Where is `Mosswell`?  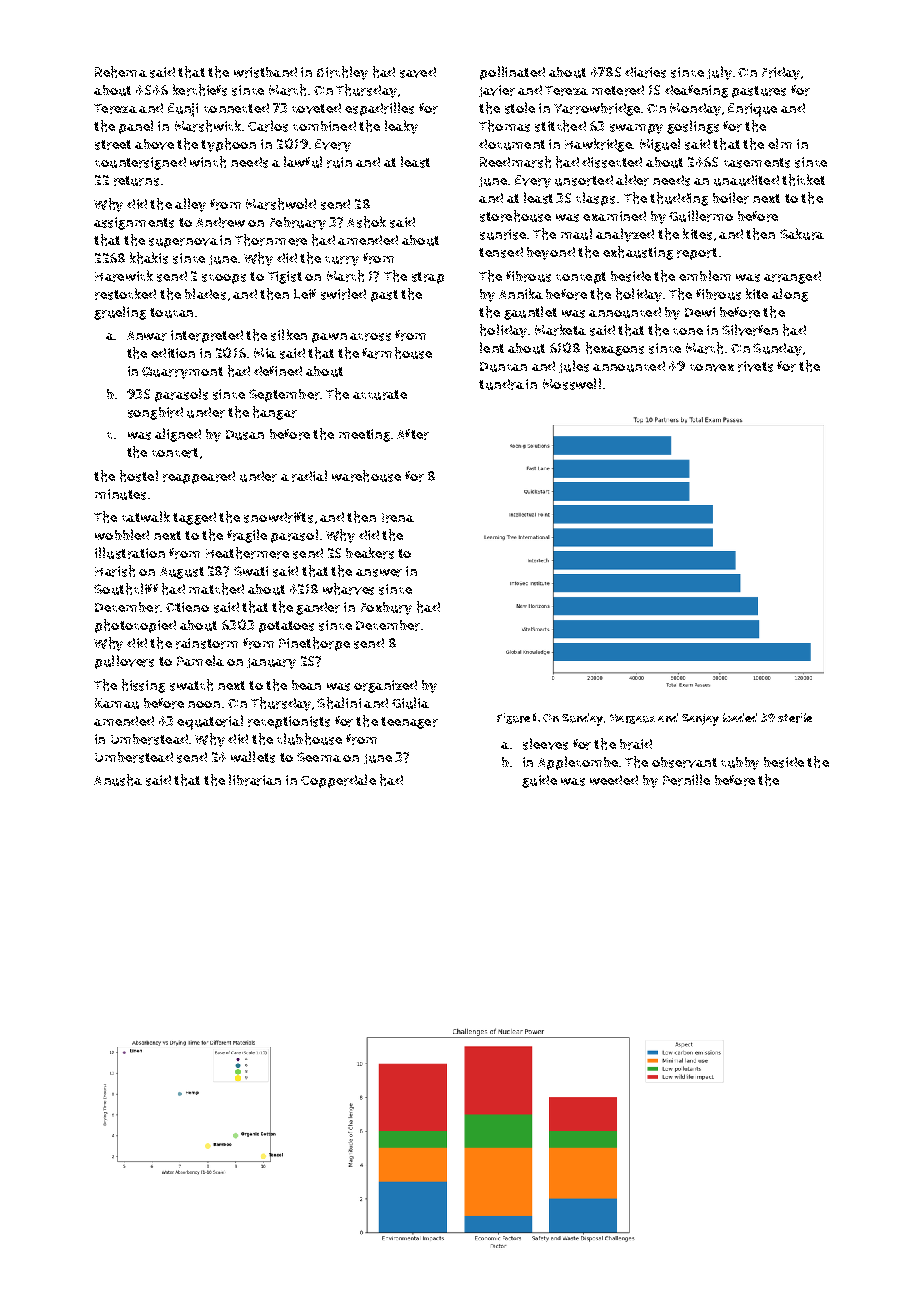
Mosswell is located at coordinates (572, 384).
